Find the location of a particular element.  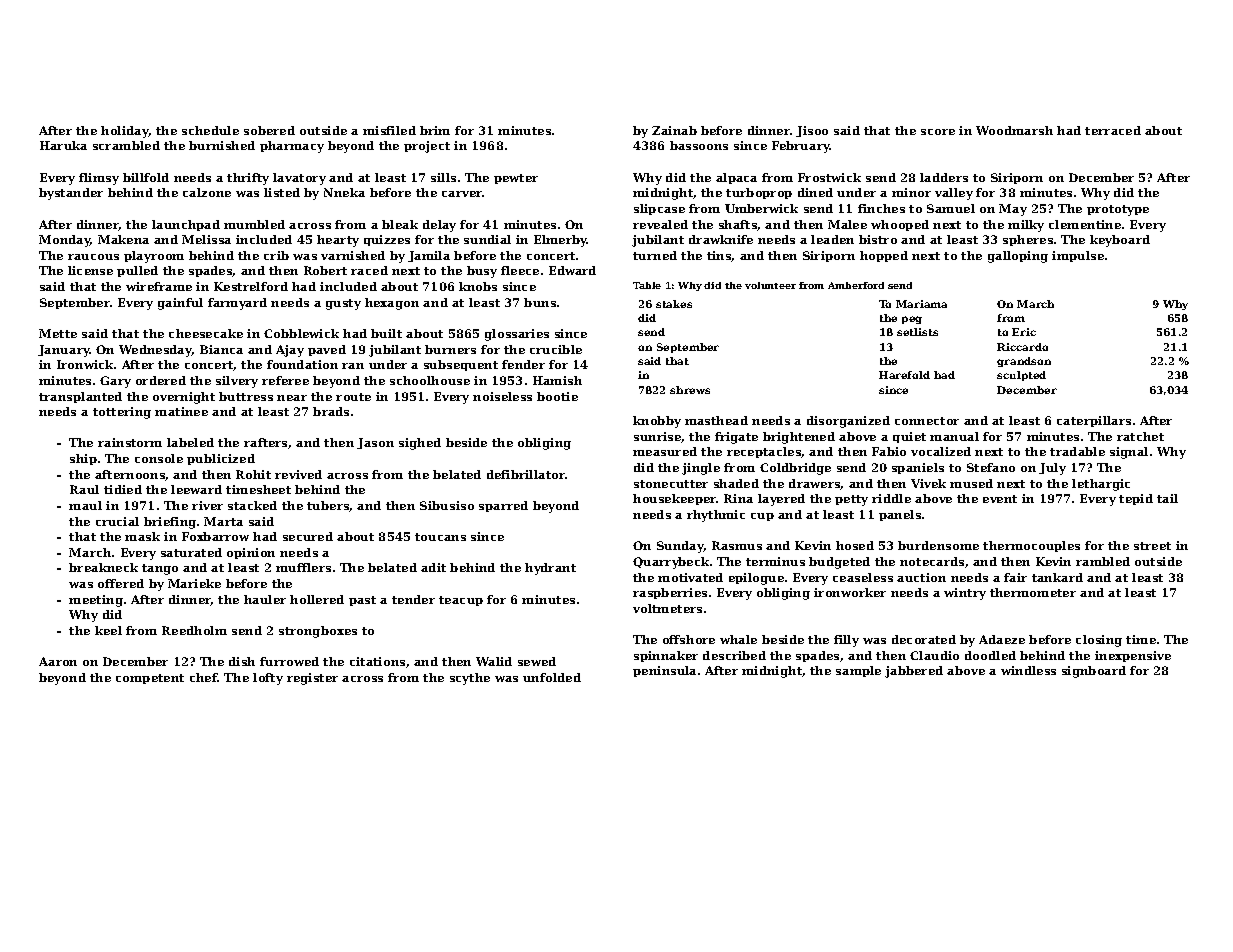

Woodmarsh is located at coordinates (1014, 130).
